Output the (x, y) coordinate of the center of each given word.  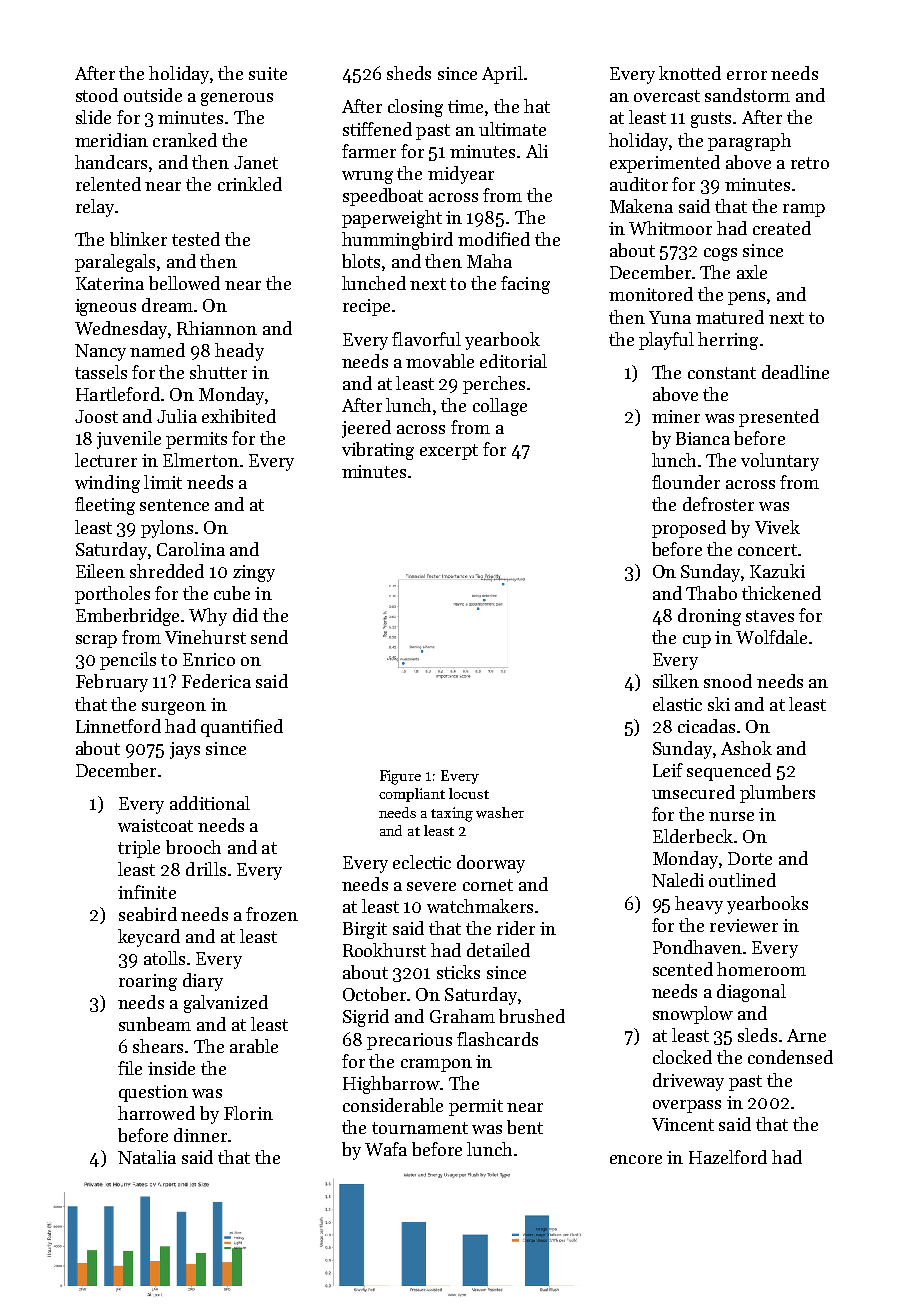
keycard (149, 938)
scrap (96, 641)
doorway (491, 864)
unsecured (693, 792)
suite (268, 73)
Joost (96, 416)
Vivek (777, 527)
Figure (400, 777)
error (747, 75)
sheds (409, 73)
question (153, 1093)
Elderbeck (693, 836)
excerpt (449, 452)
